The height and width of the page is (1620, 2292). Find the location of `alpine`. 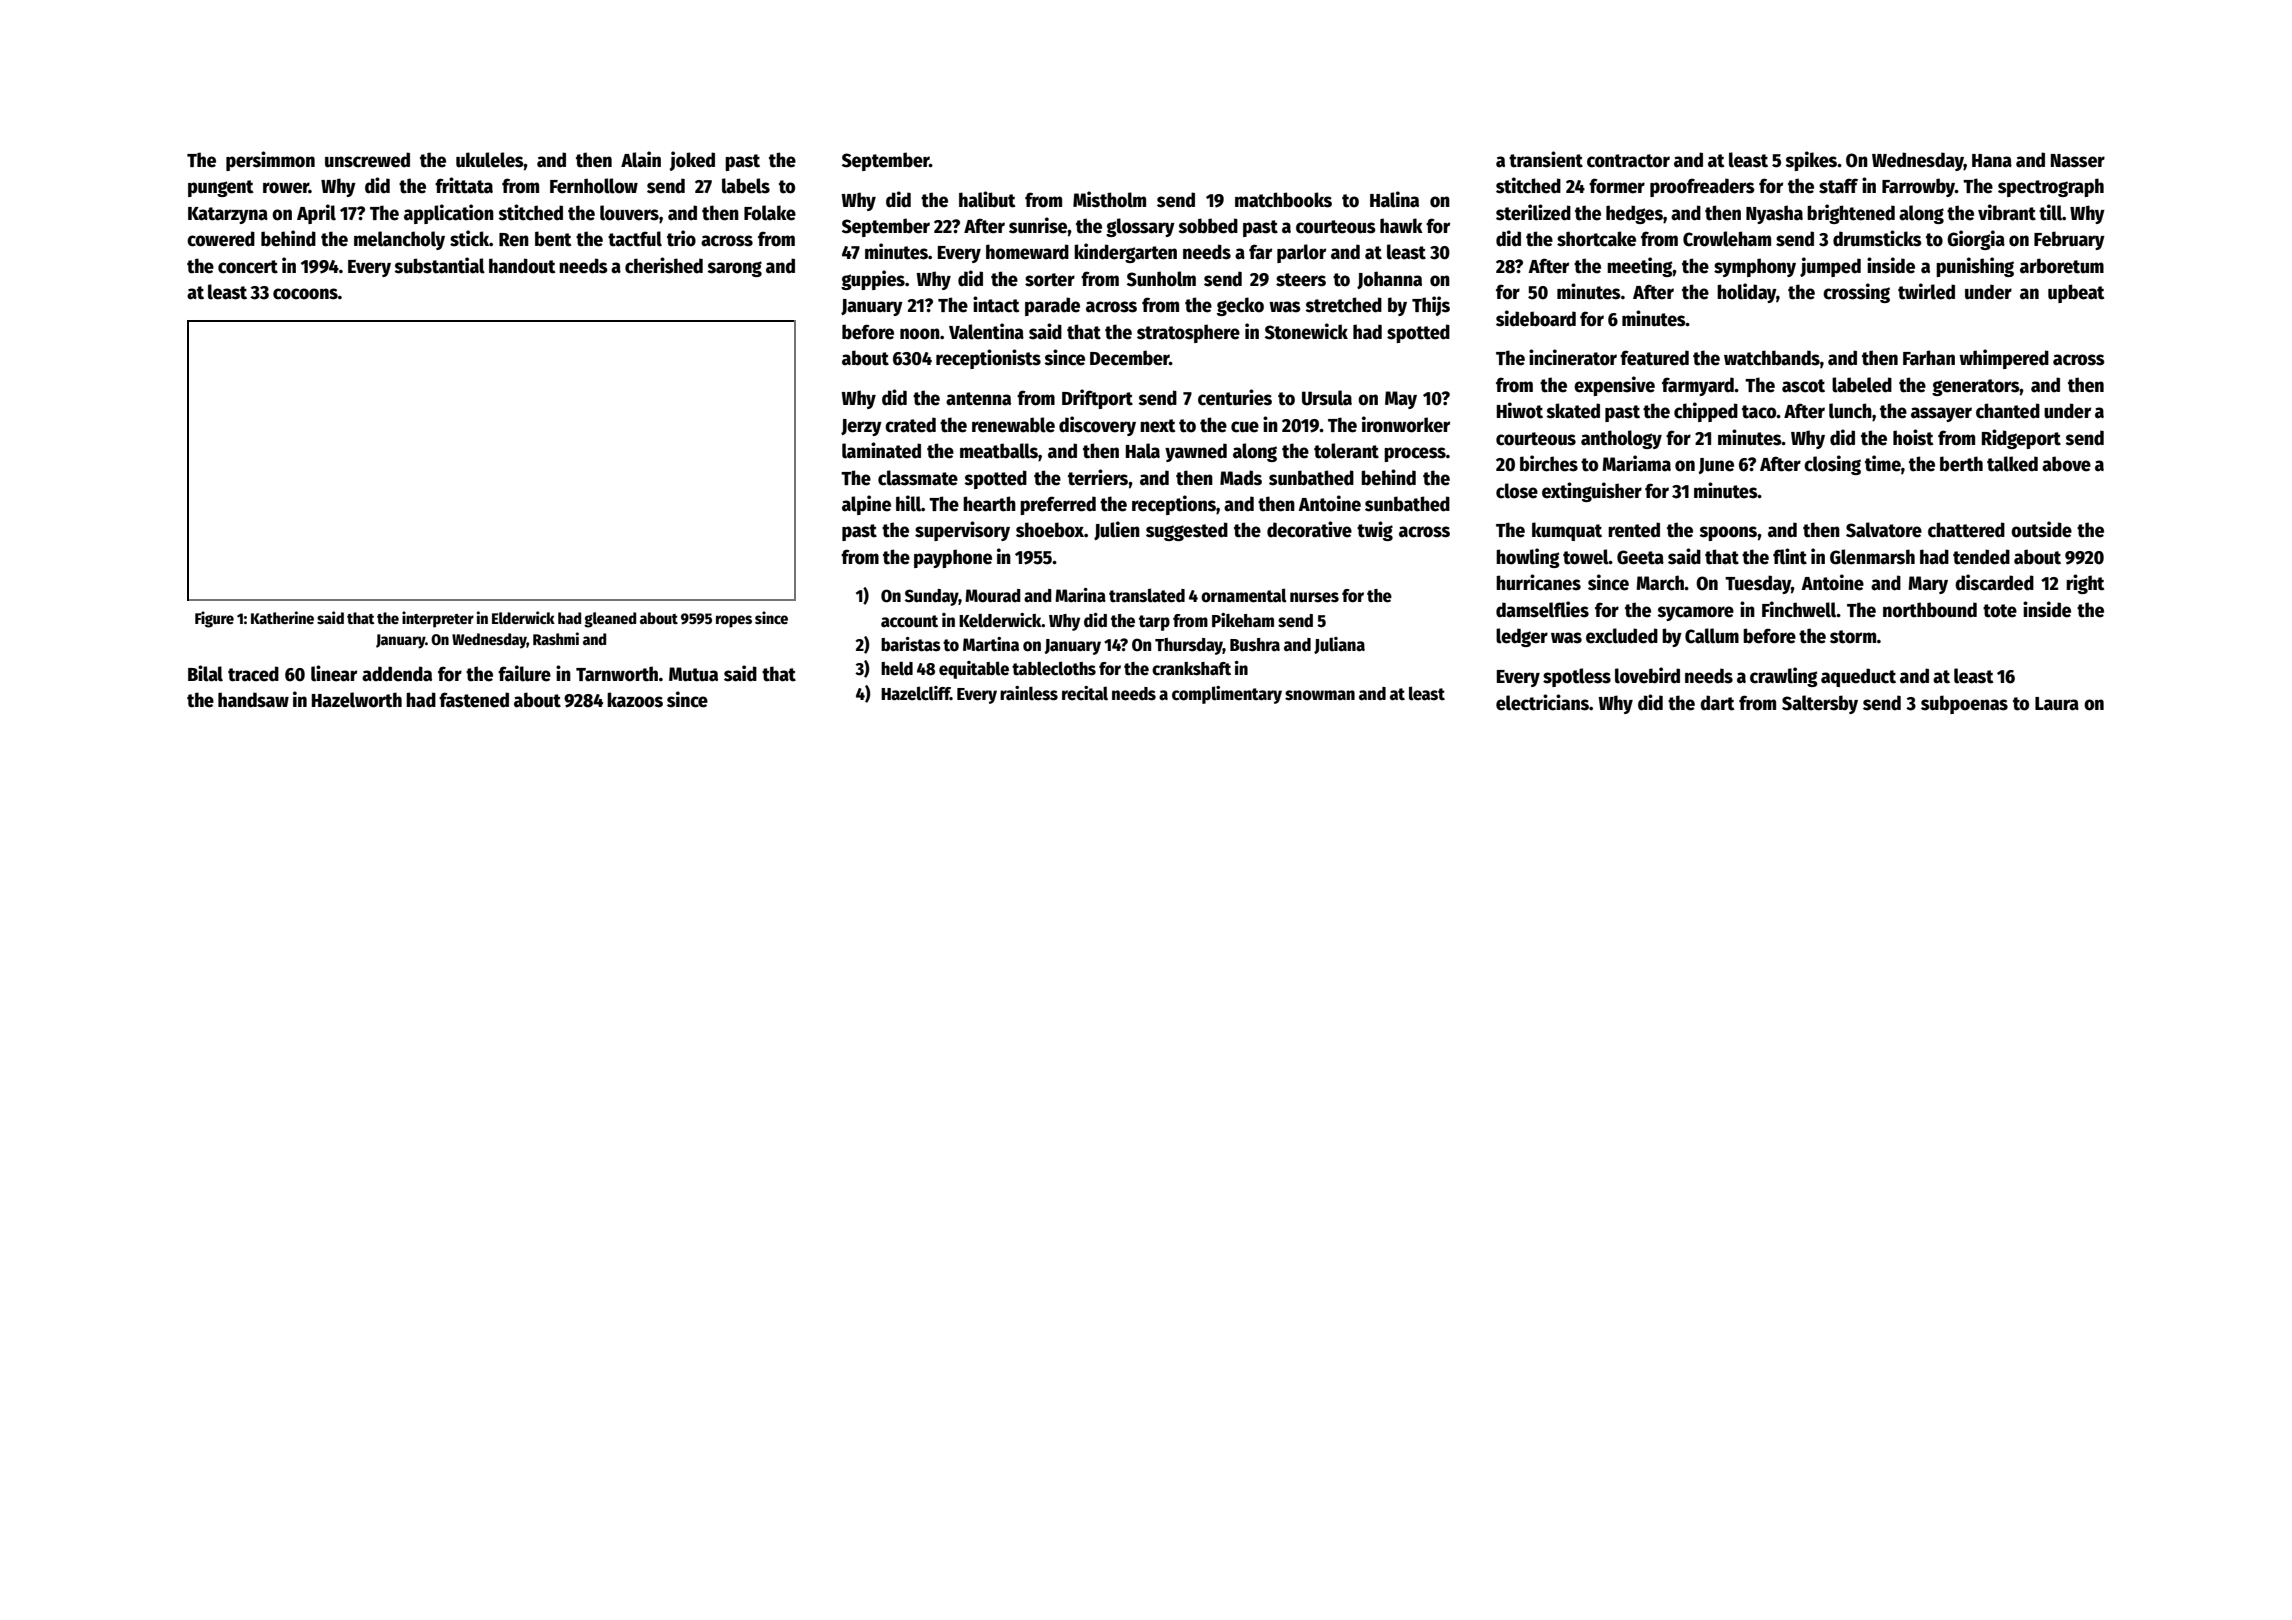

alpine is located at coordinates (866, 505).
